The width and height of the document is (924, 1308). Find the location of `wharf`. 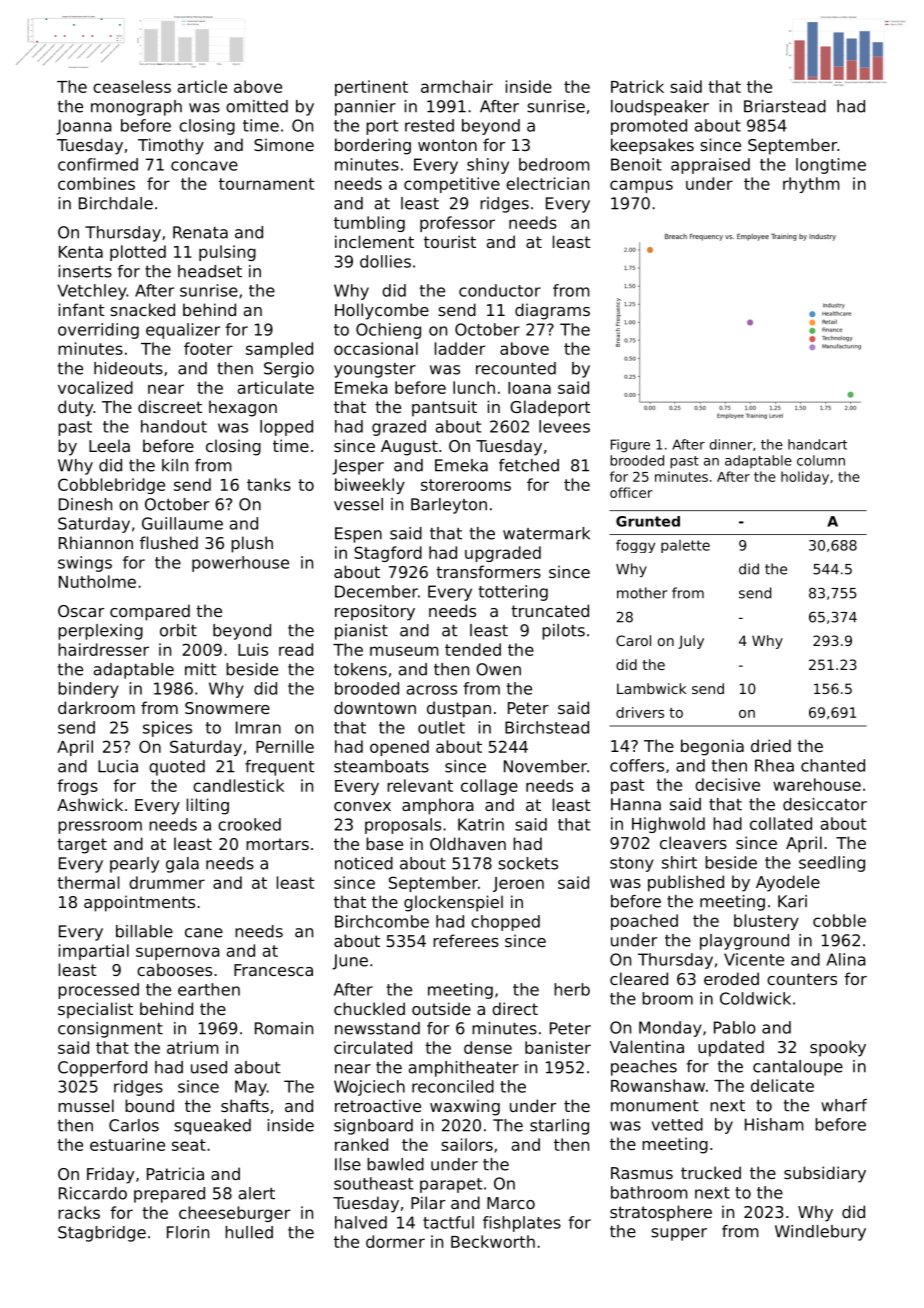

wharf is located at coordinates (844, 1105).
